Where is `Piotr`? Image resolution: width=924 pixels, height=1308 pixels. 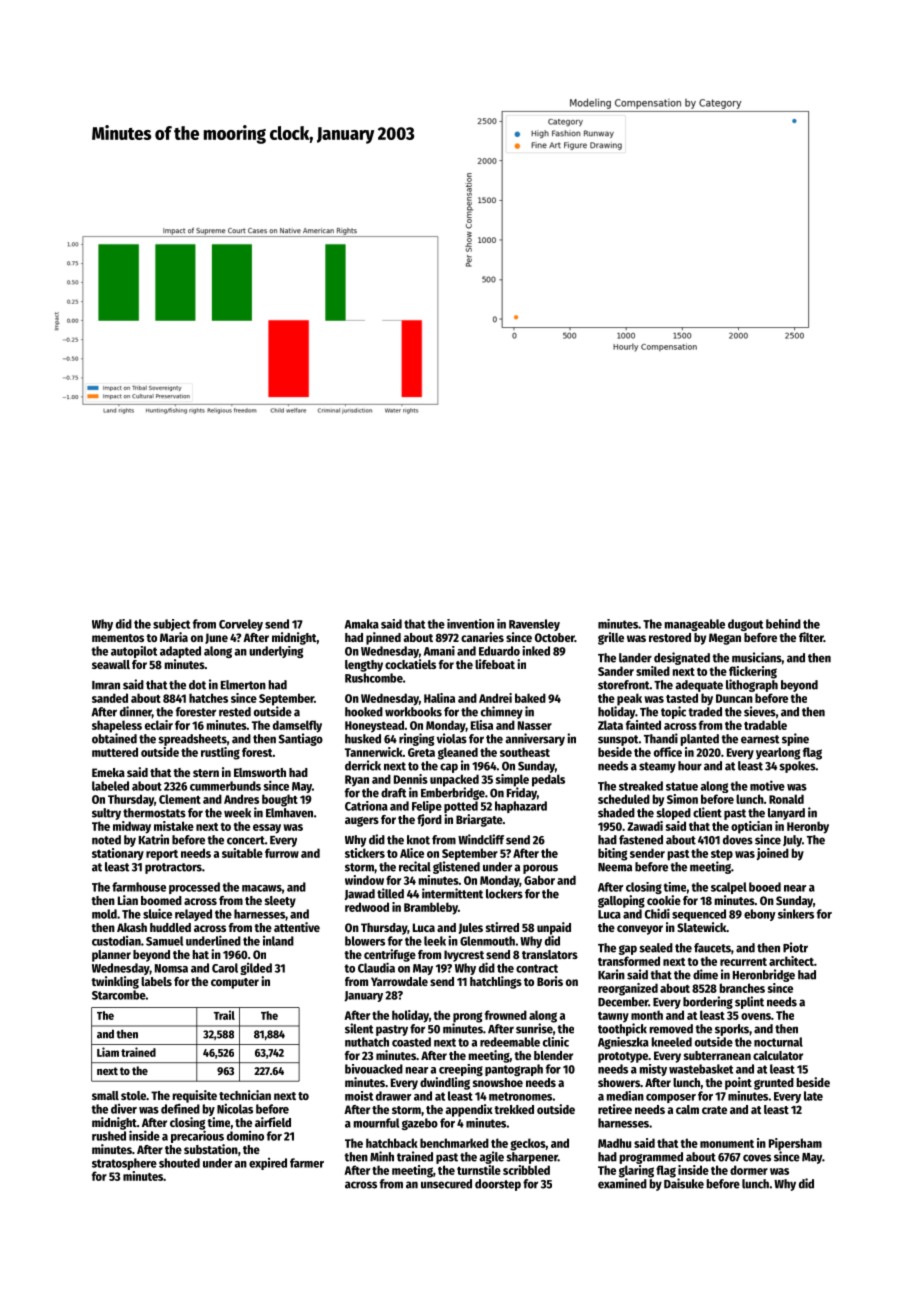
Piotr is located at coordinates (795, 947).
